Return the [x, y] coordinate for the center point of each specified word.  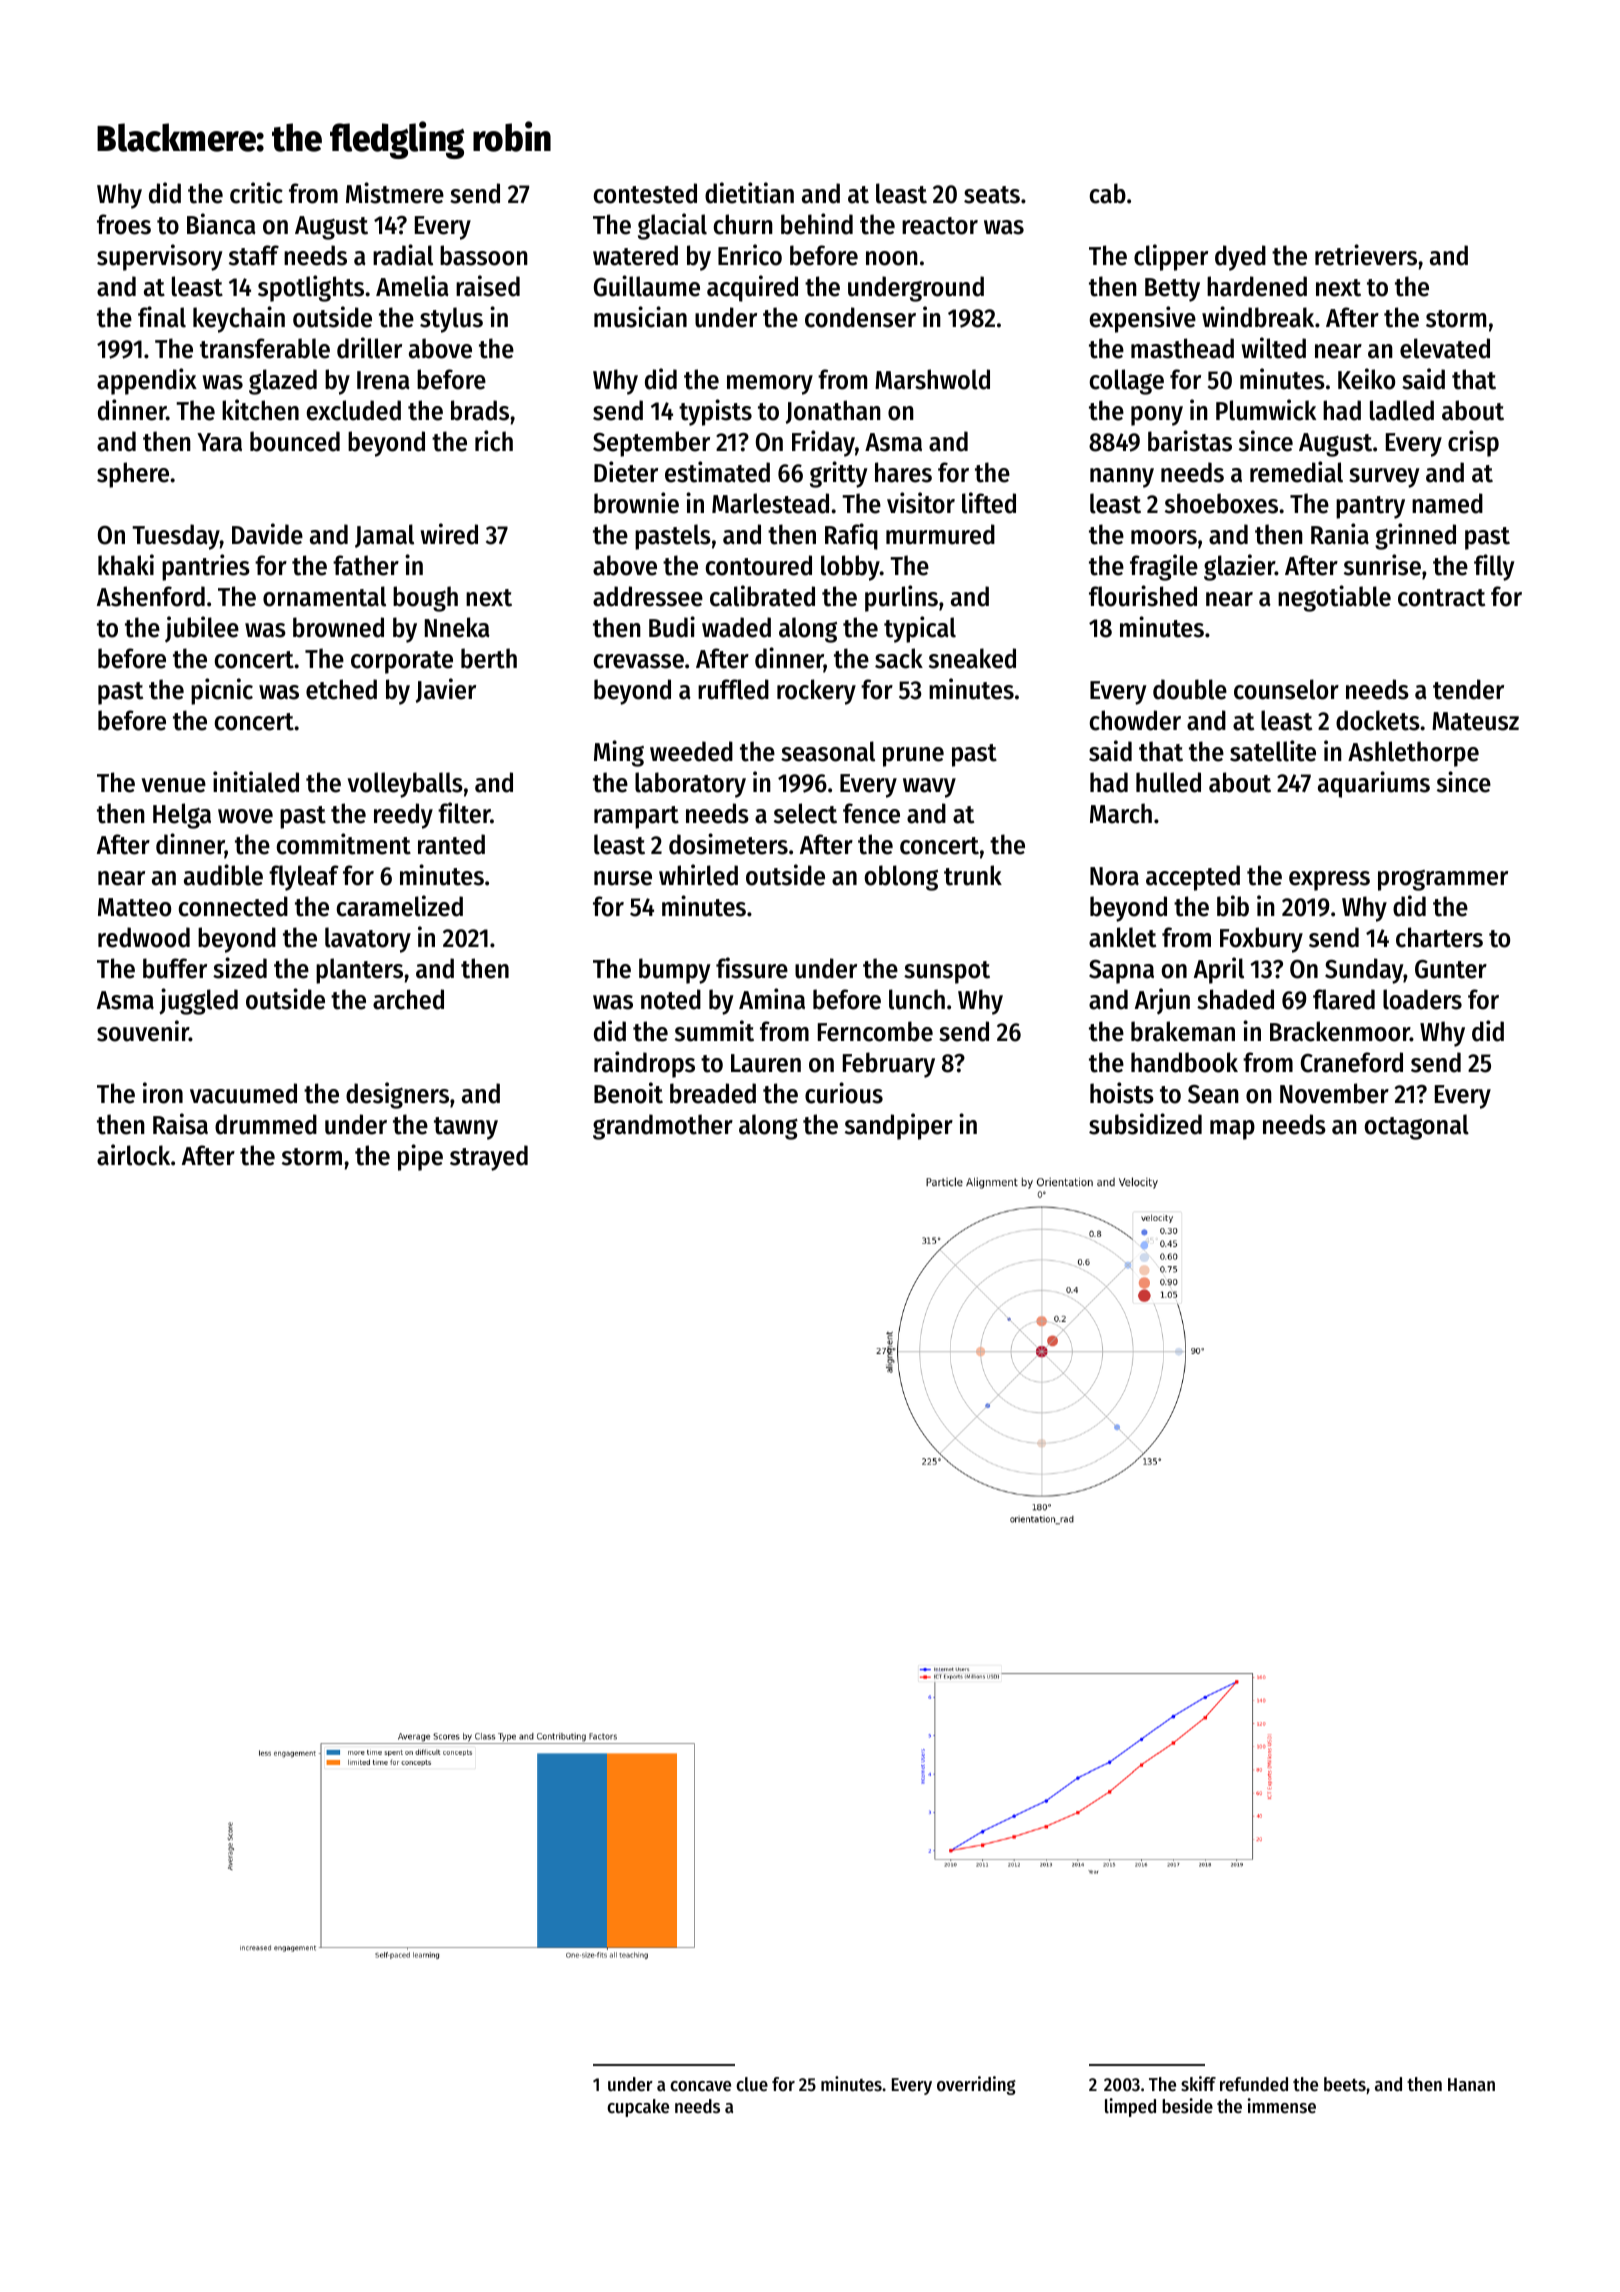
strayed [489, 1158]
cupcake [638, 2108]
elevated [1445, 348]
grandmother [663, 1127]
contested [645, 193]
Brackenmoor [1340, 1031]
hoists [1122, 1093]
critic [256, 193]
